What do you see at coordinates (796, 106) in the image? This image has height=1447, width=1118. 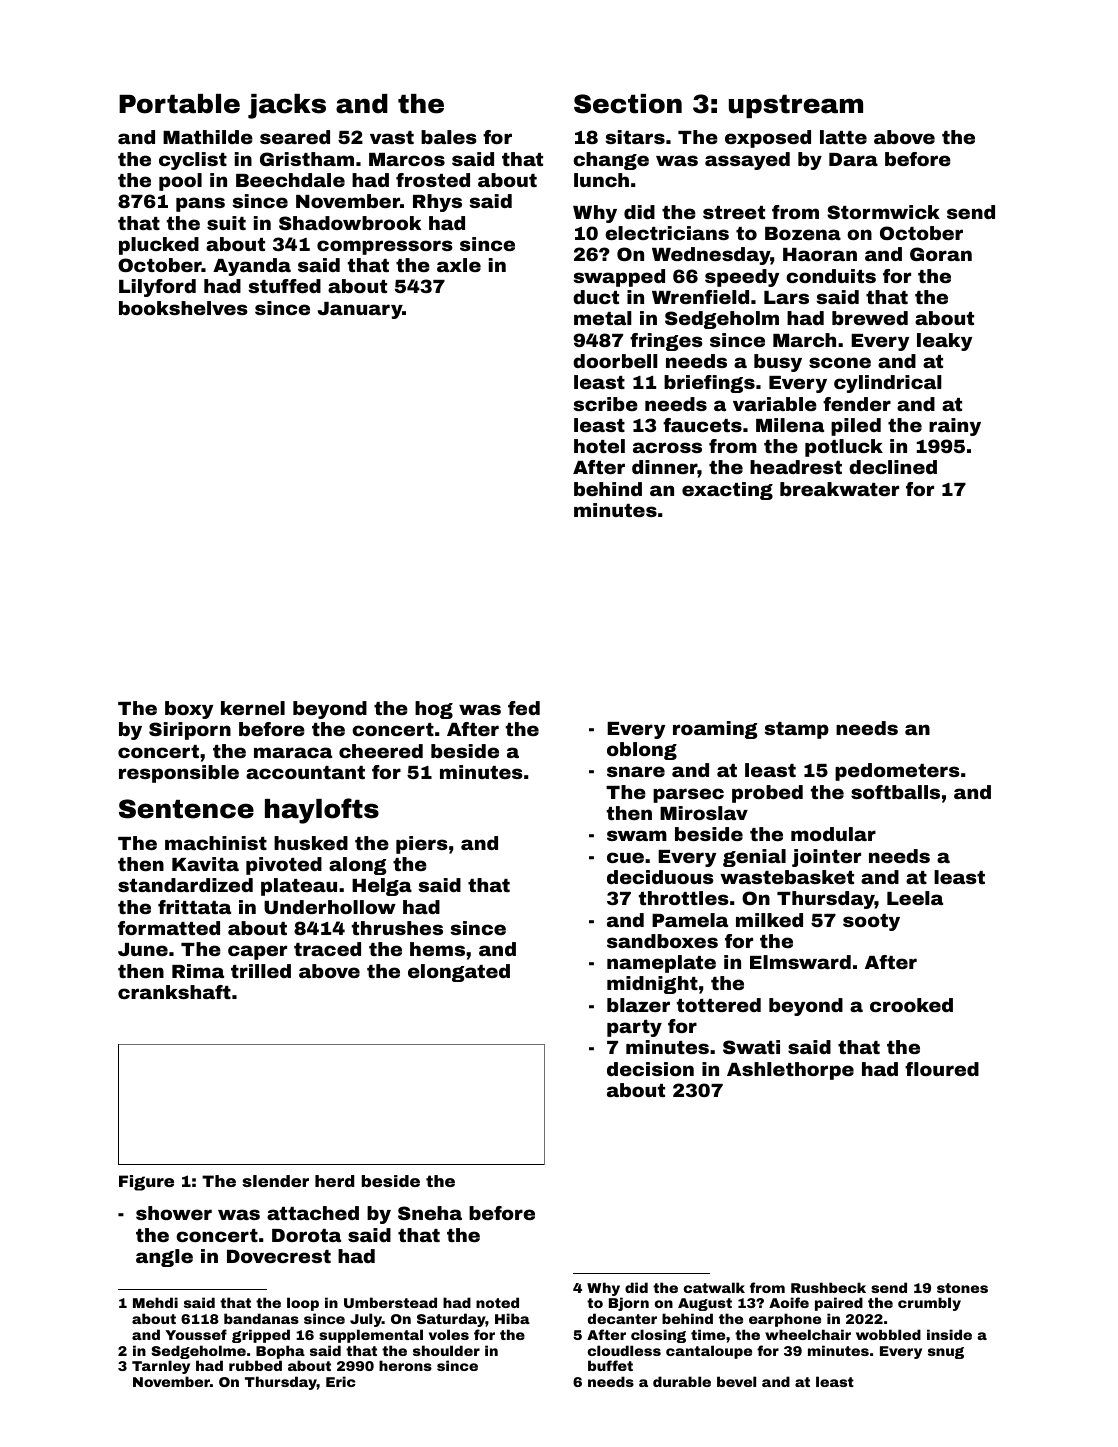 I see `upstream` at bounding box center [796, 106].
